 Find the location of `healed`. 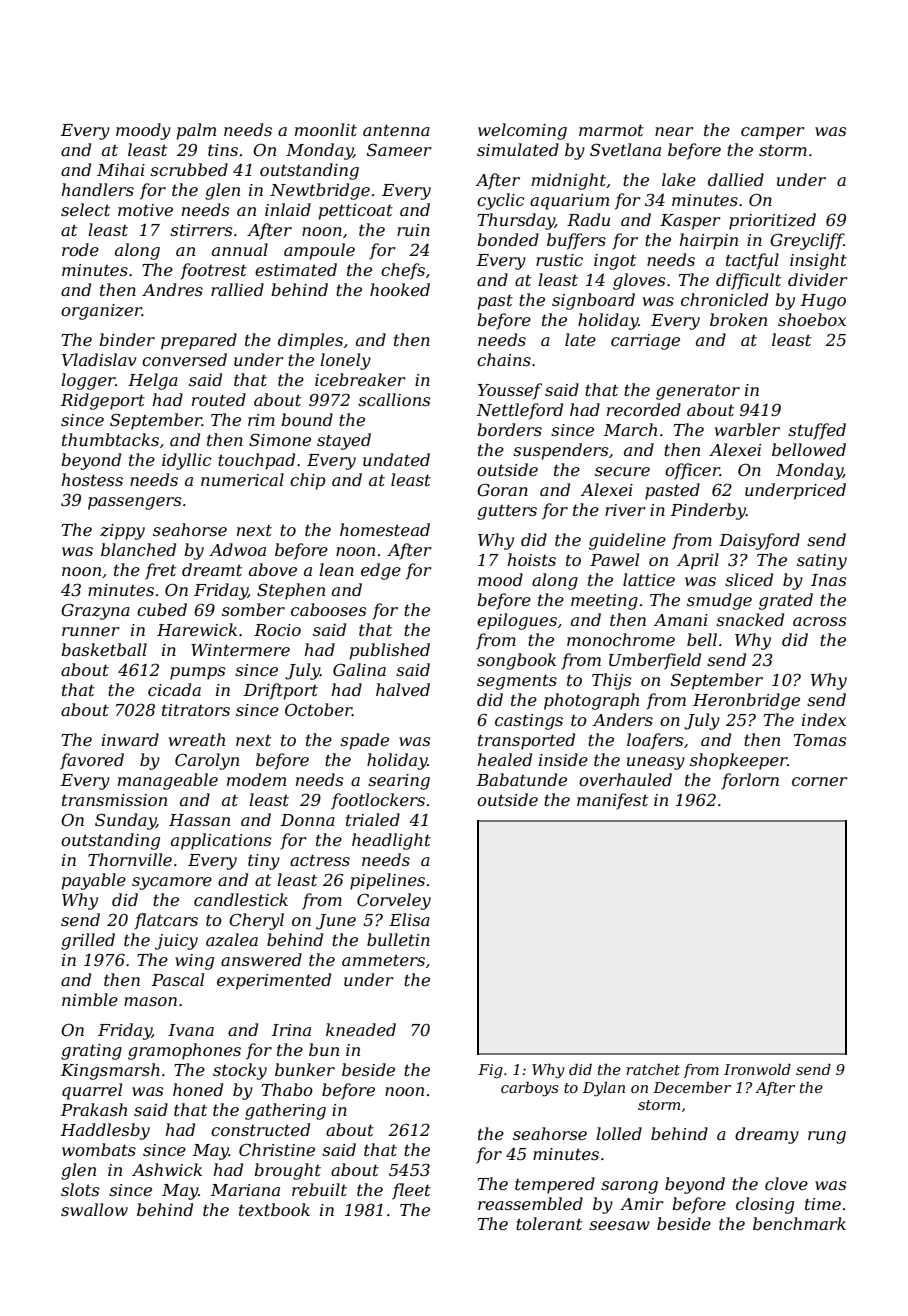

healed is located at coordinates (505, 759).
